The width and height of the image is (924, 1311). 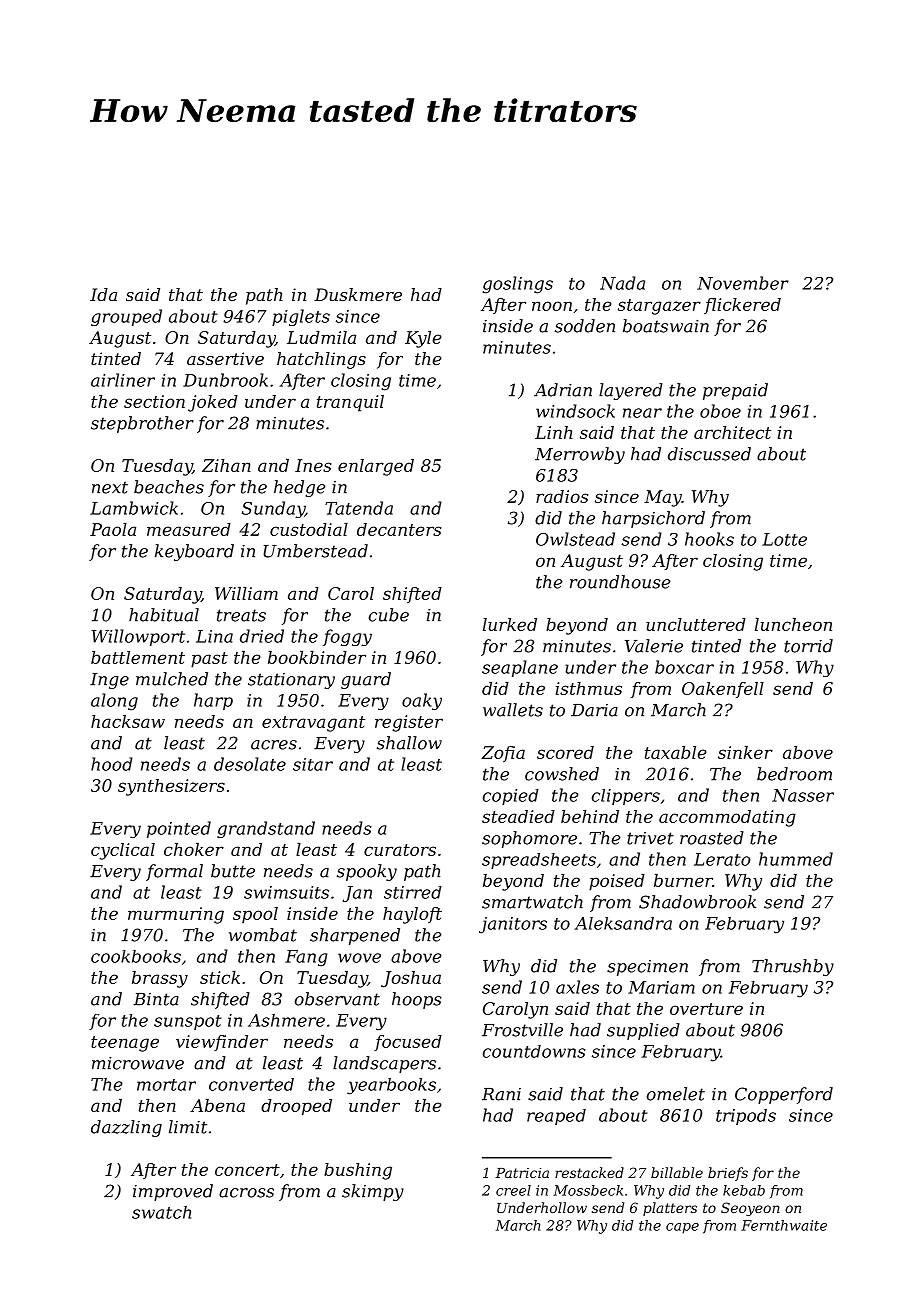 I want to click on synthesizers, so click(x=171, y=787).
